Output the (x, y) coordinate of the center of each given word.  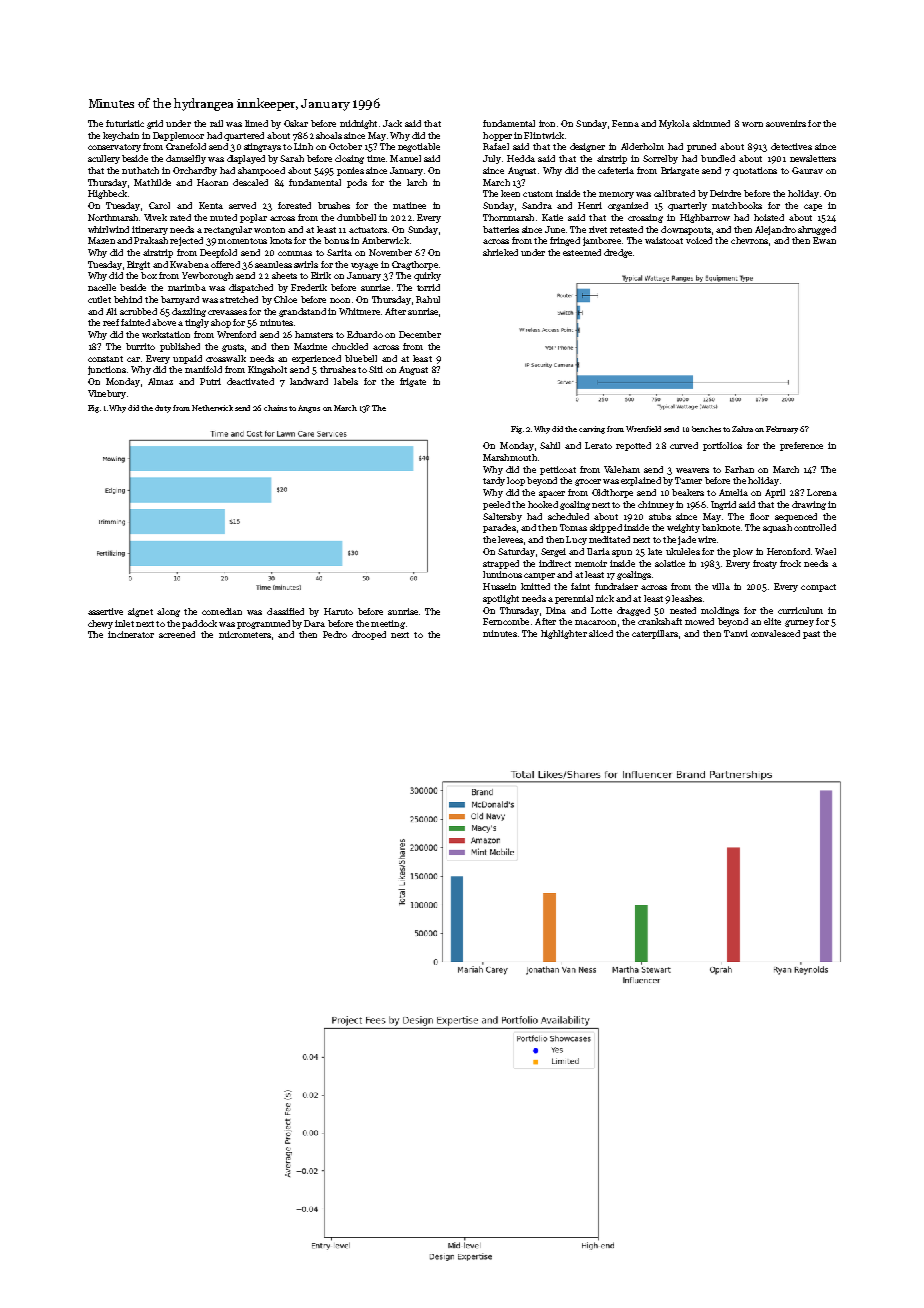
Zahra (742, 429)
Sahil (550, 445)
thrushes (338, 369)
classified (285, 611)
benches (706, 429)
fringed (565, 241)
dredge (618, 253)
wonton (269, 230)
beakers (688, 492)
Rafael (496, 146)
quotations (755, 171)
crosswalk (226, 358)
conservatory (114, 148)
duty (163, 409)
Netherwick (212, 408)
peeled (496, 505)
